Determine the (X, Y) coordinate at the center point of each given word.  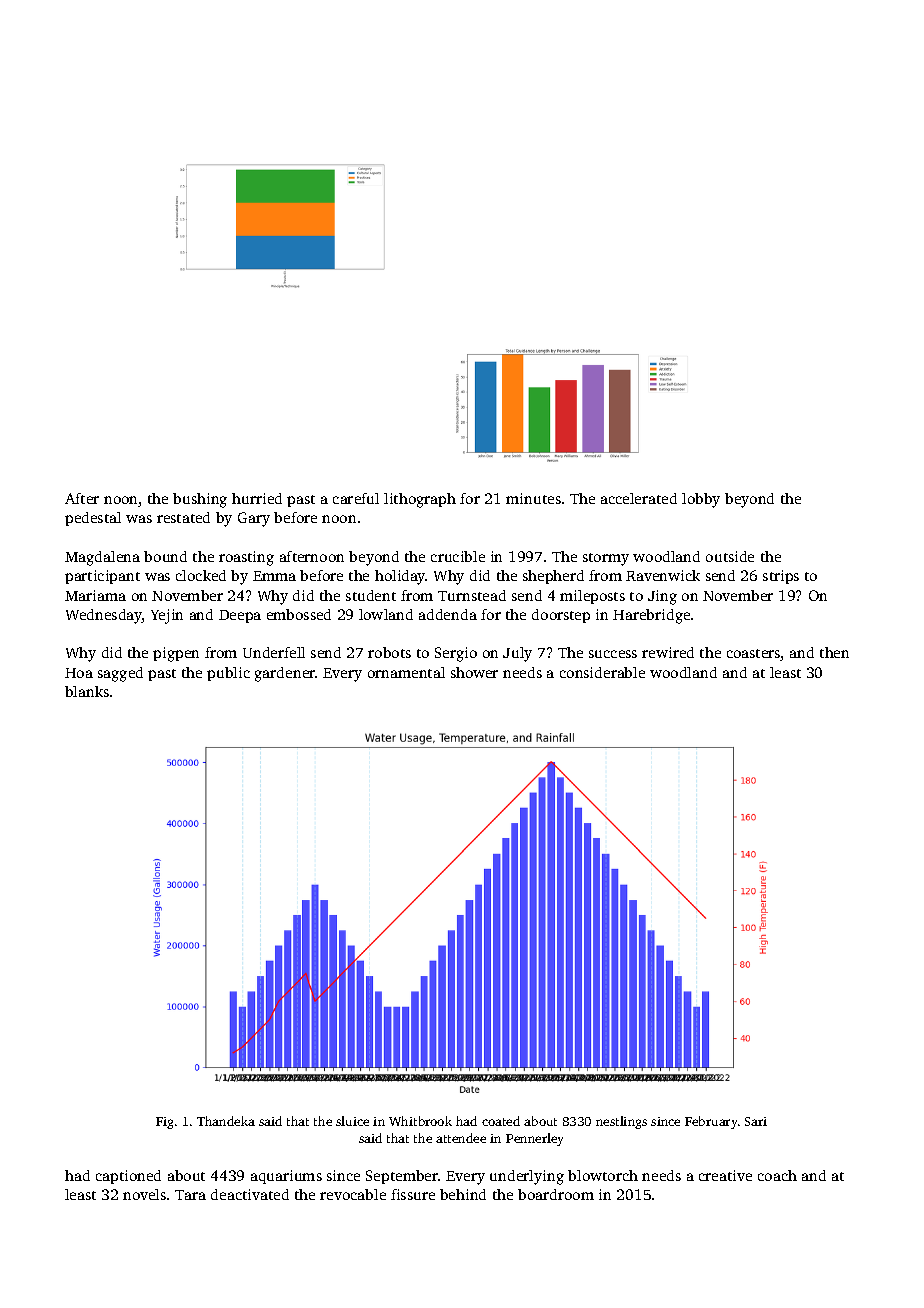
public (228, 674)
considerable (602, 672)
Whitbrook (420, 1121)
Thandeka (226, 1121)
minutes (533, 498)
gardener (285, 674)
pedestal (93, 519)
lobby (701, 500)
